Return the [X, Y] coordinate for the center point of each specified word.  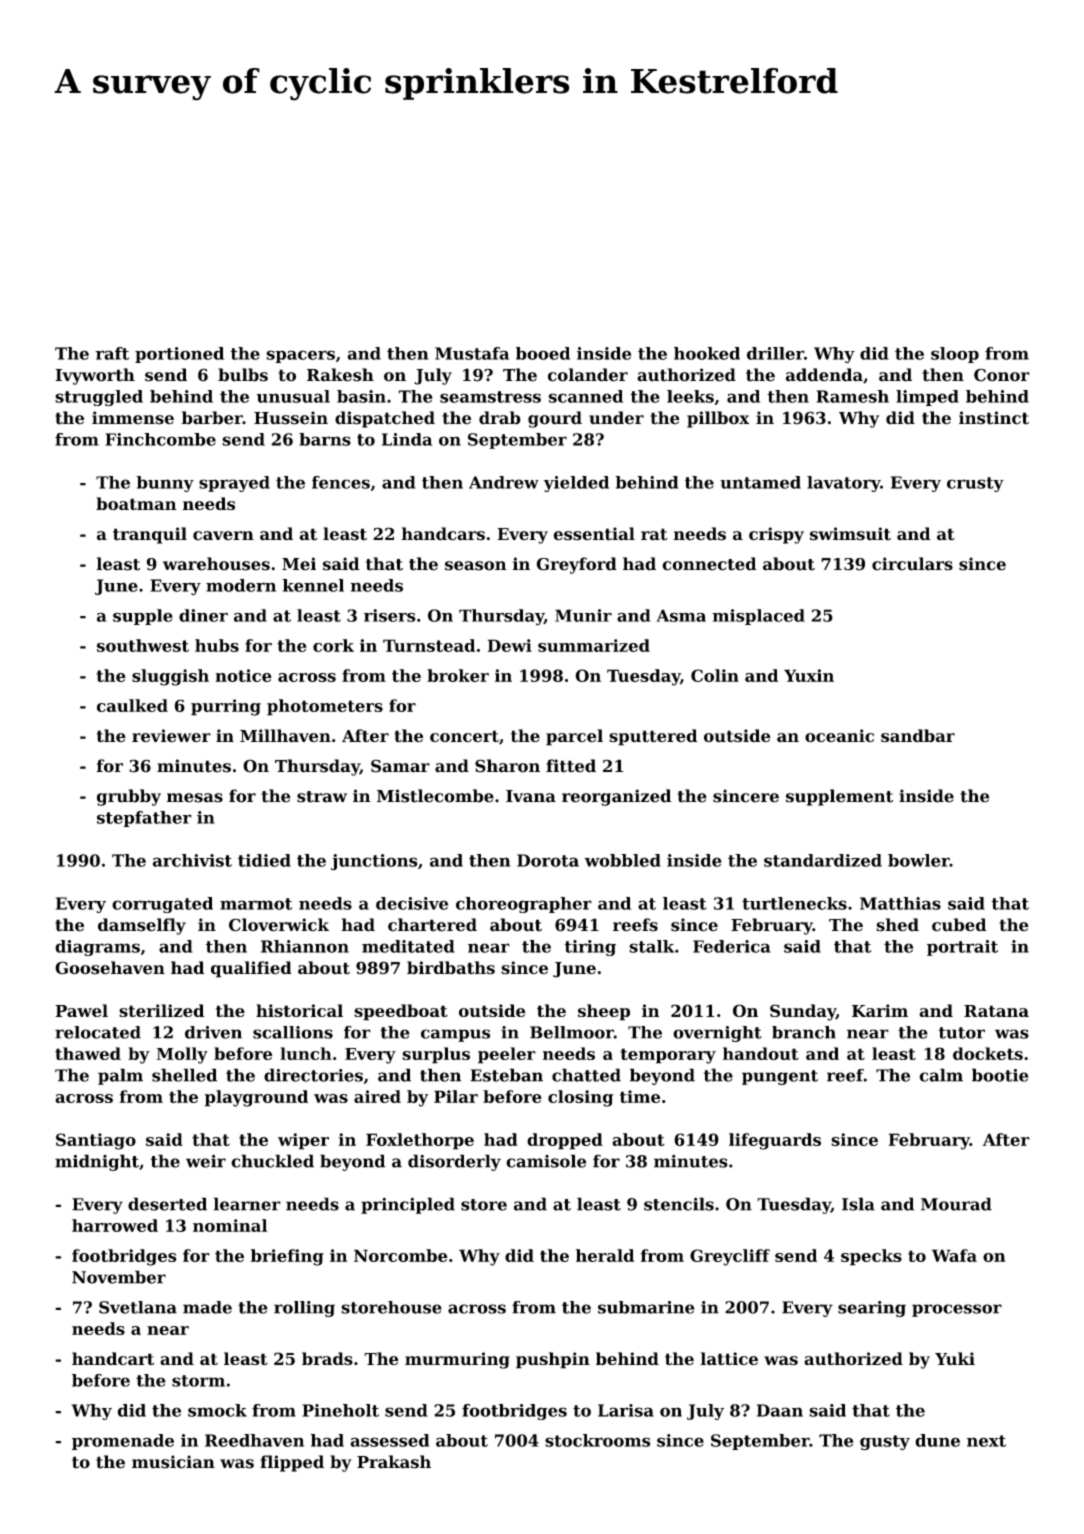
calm [941, 1075]
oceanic [839, 736]
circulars [912, 564]
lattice [729, 1358]
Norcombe [401, 1255]
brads [327, 1358]
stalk [651, 946]
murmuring [457, 1360]
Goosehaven [110, 968]
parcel [574, 737]
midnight [97, 1162]
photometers [325, 707]
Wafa [954, 1255]
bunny [165, 484]
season [476, 566]
